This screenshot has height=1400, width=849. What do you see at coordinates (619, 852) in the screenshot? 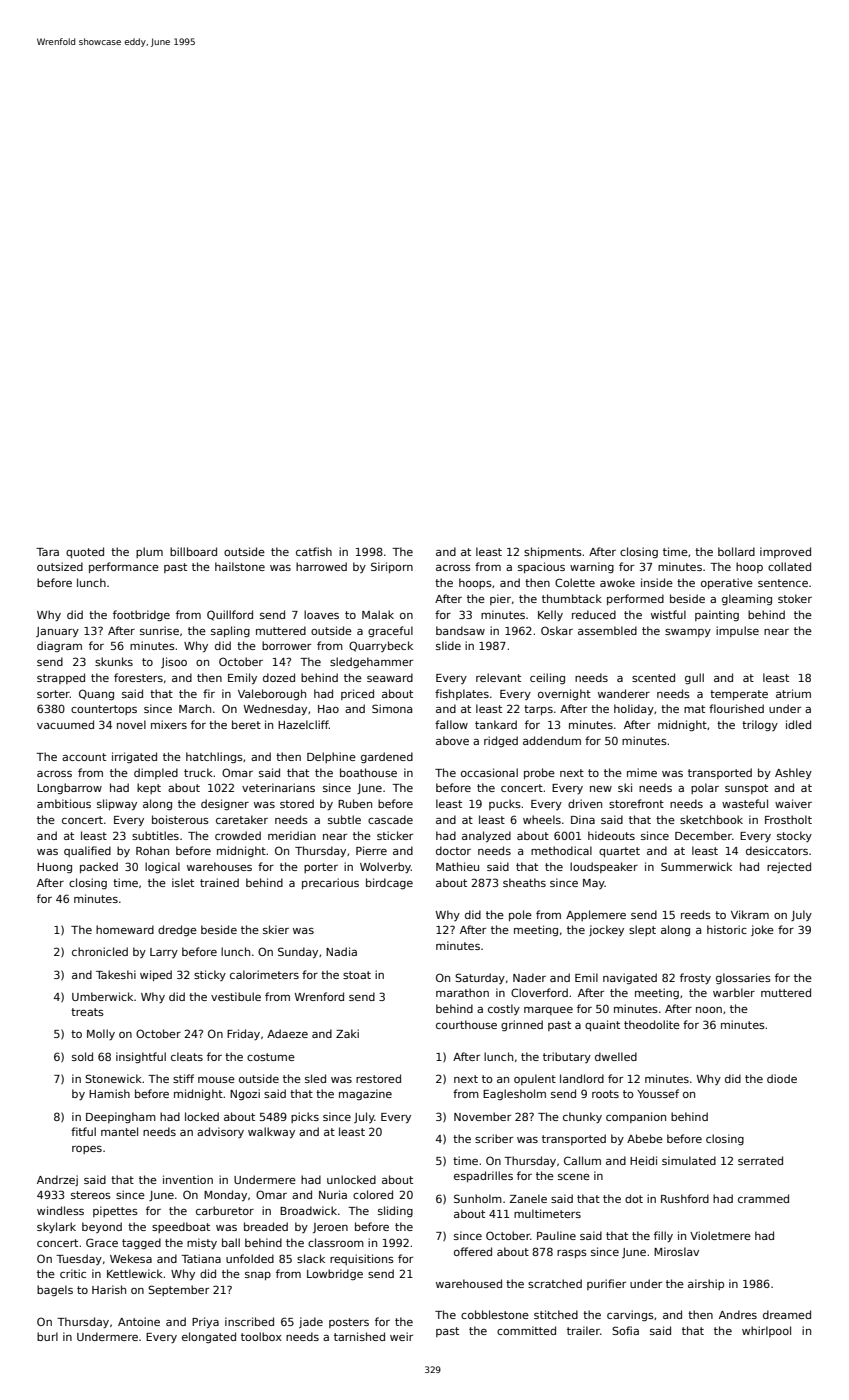
I see `quartet` at bounding box center [619, 852].
